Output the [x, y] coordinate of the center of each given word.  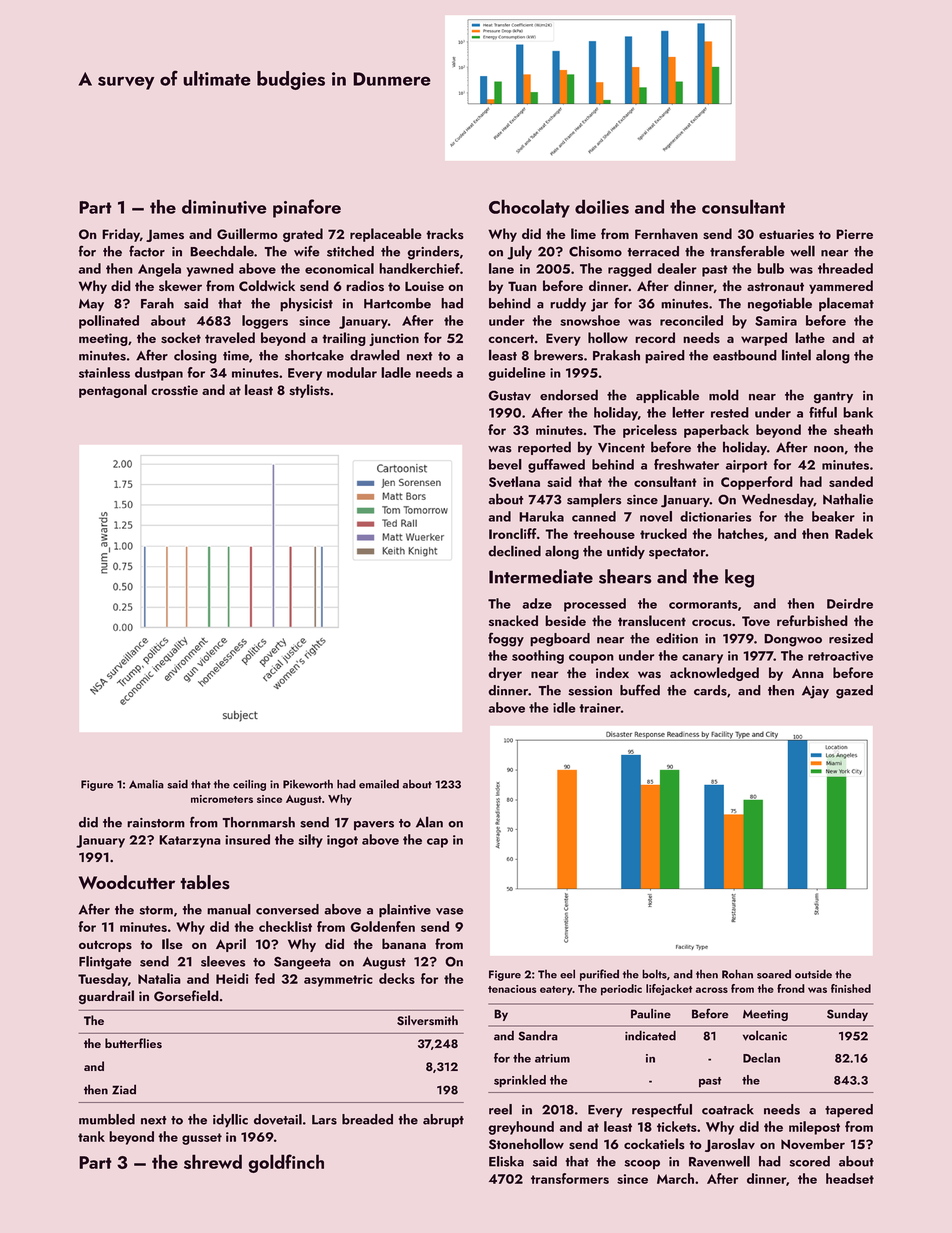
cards [710, 690]
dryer [505, 674]
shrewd [213, 1161]
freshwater [686, 464]
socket [181, 338]
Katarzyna [190, 841]
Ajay [815, 692]
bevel [505, 464]
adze [537, 603]
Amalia [146, 784]
